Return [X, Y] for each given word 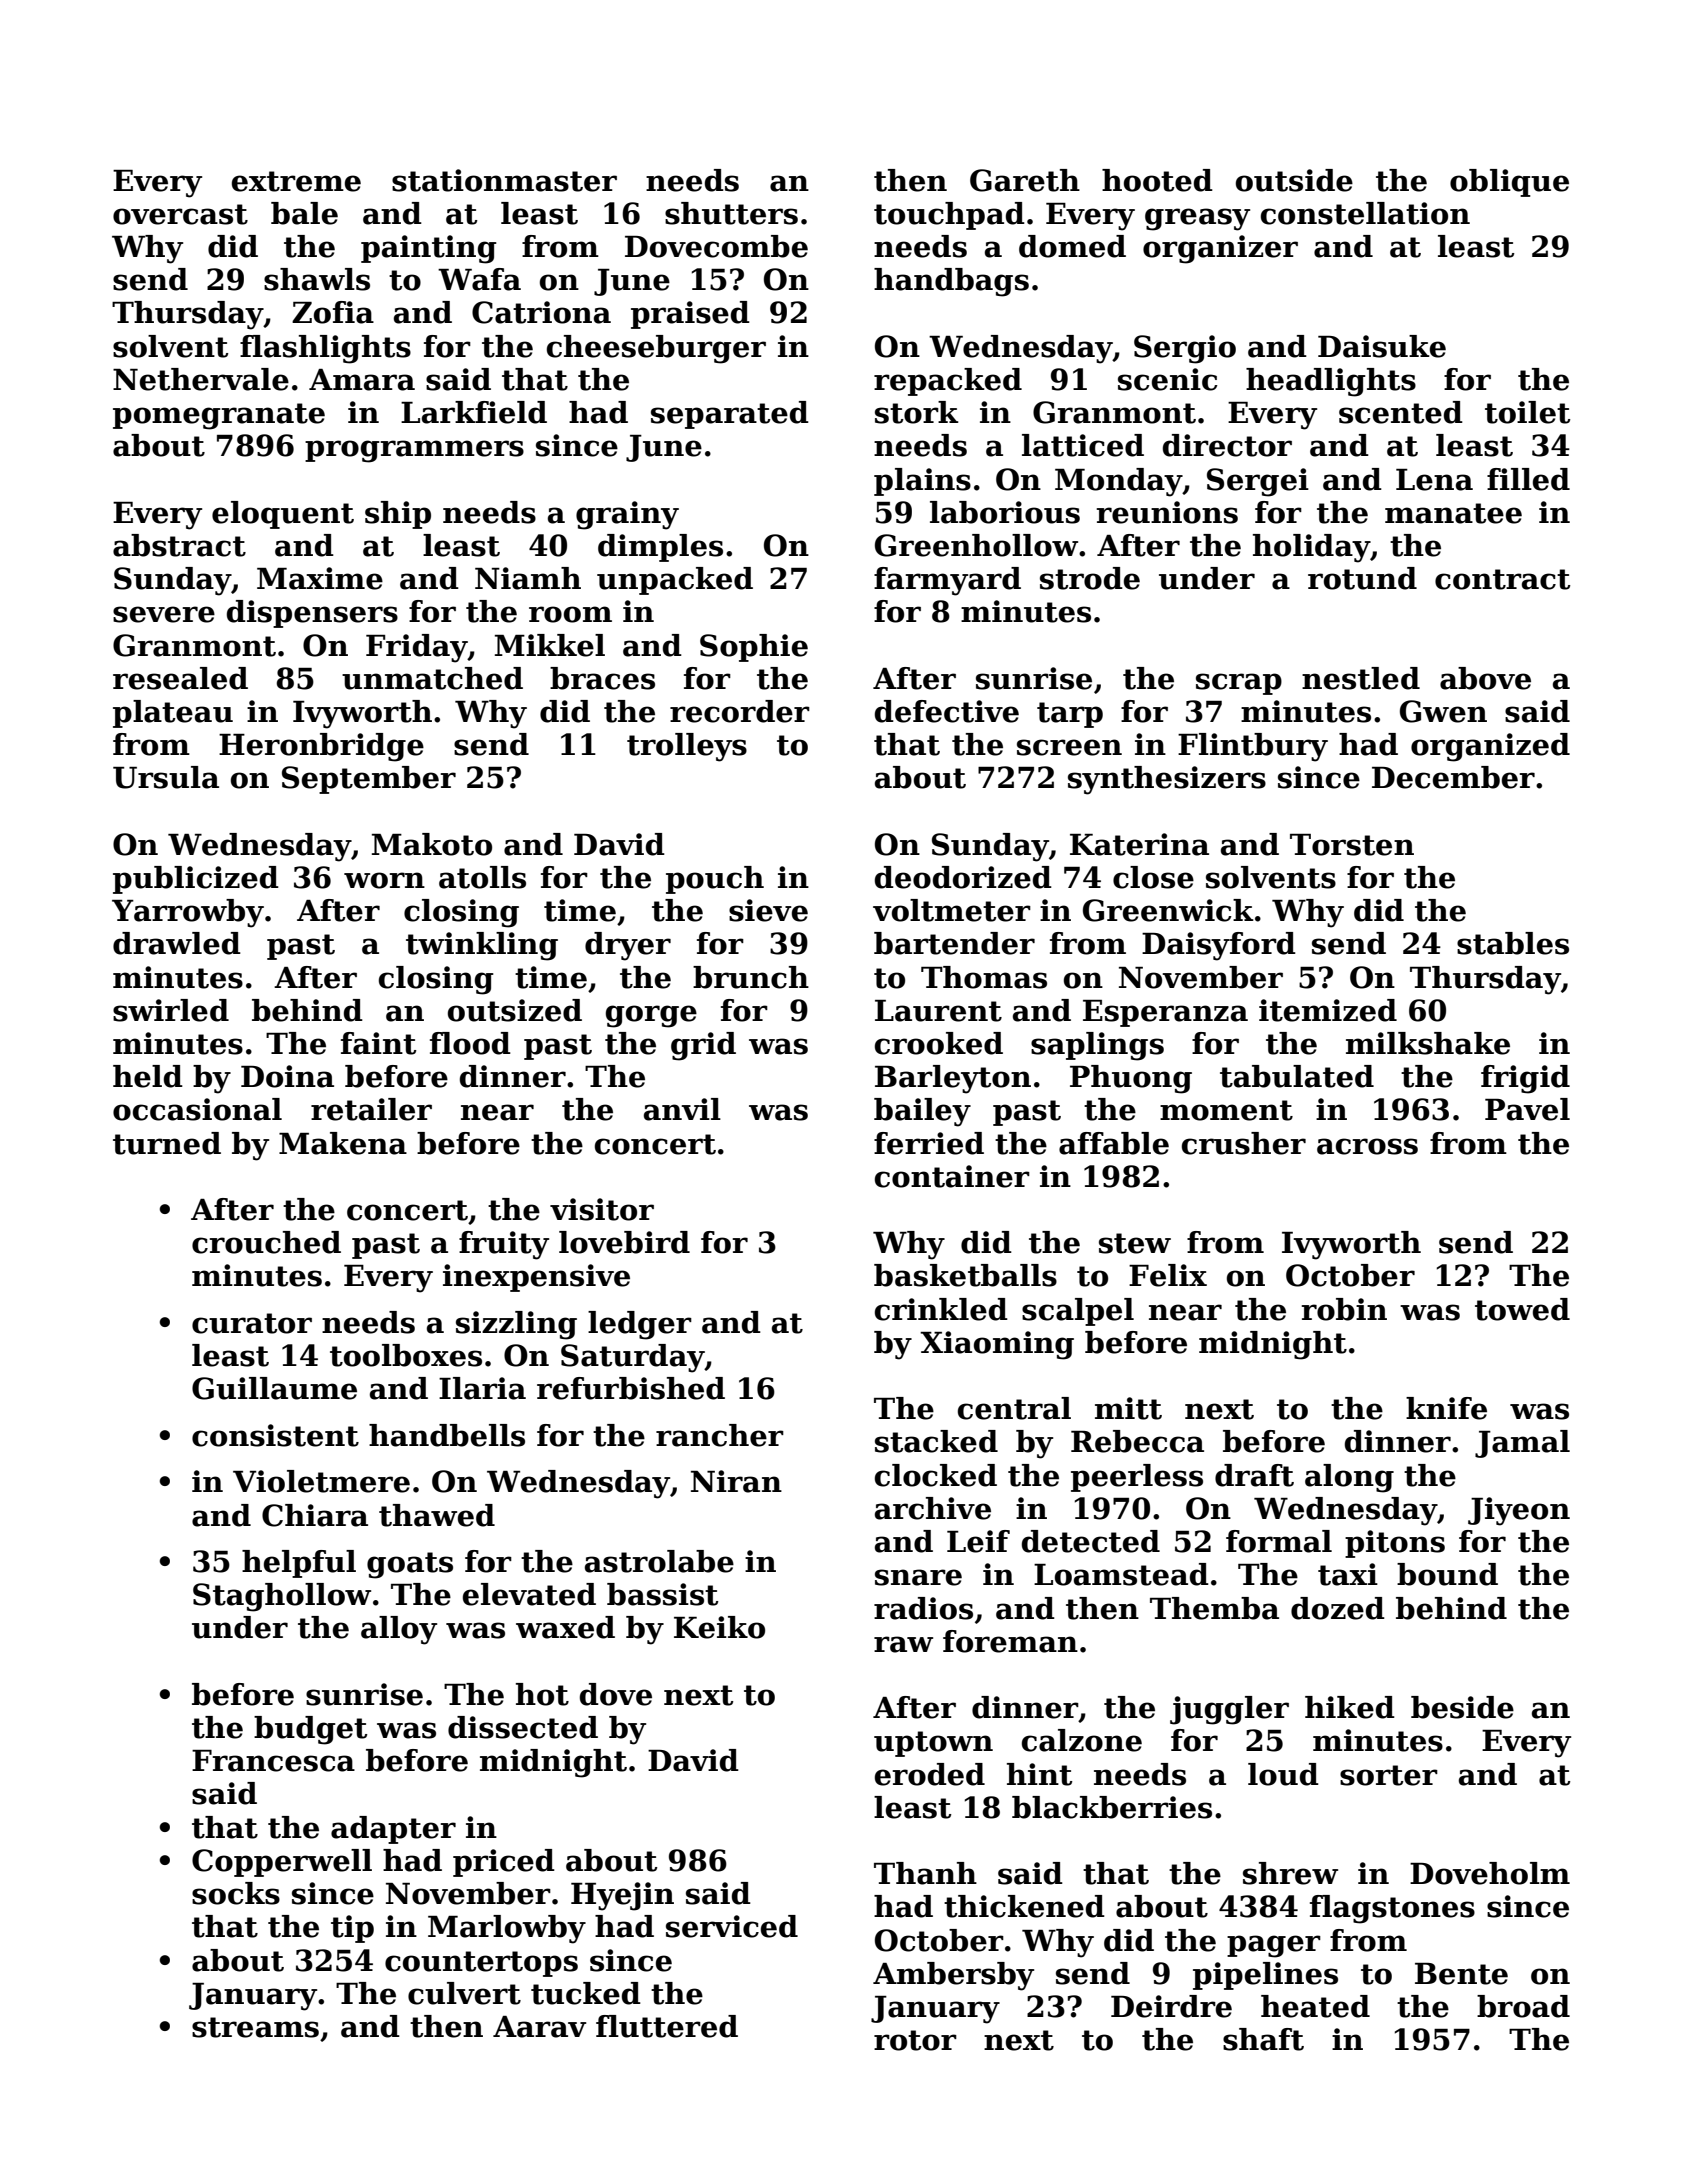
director [1227, 445]
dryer [628, 946]
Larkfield [474, 412]
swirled [171, 1010]
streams [255, 2027]
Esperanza [1165, 1013]
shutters [731, 213]
